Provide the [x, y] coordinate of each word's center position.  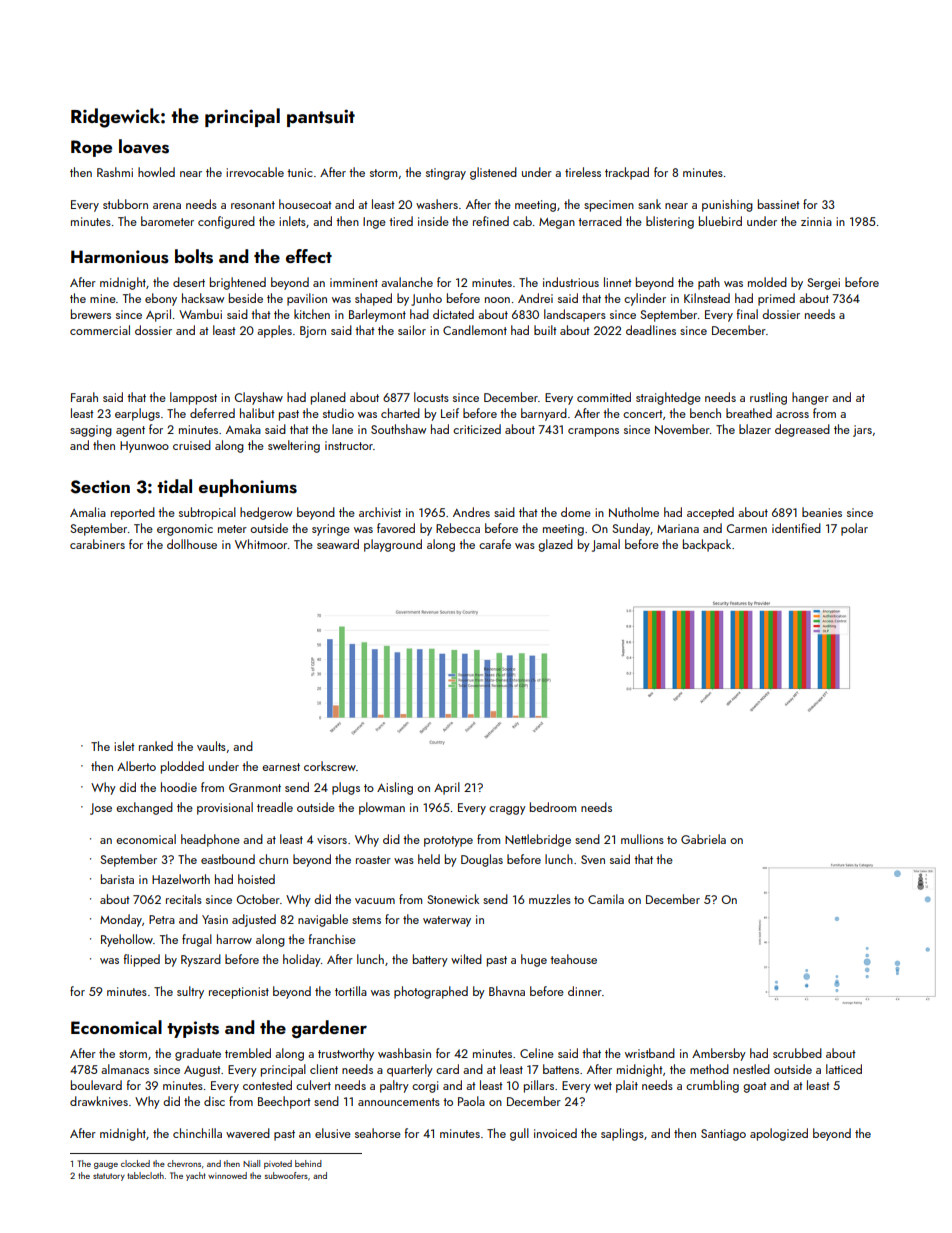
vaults [211, 746]
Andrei [535, 298]
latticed [844, 1069]
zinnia [816, 221]
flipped [142, 960]
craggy [507, 810]
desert [189, 282]
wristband [650, 1053]
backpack [707, 545]
